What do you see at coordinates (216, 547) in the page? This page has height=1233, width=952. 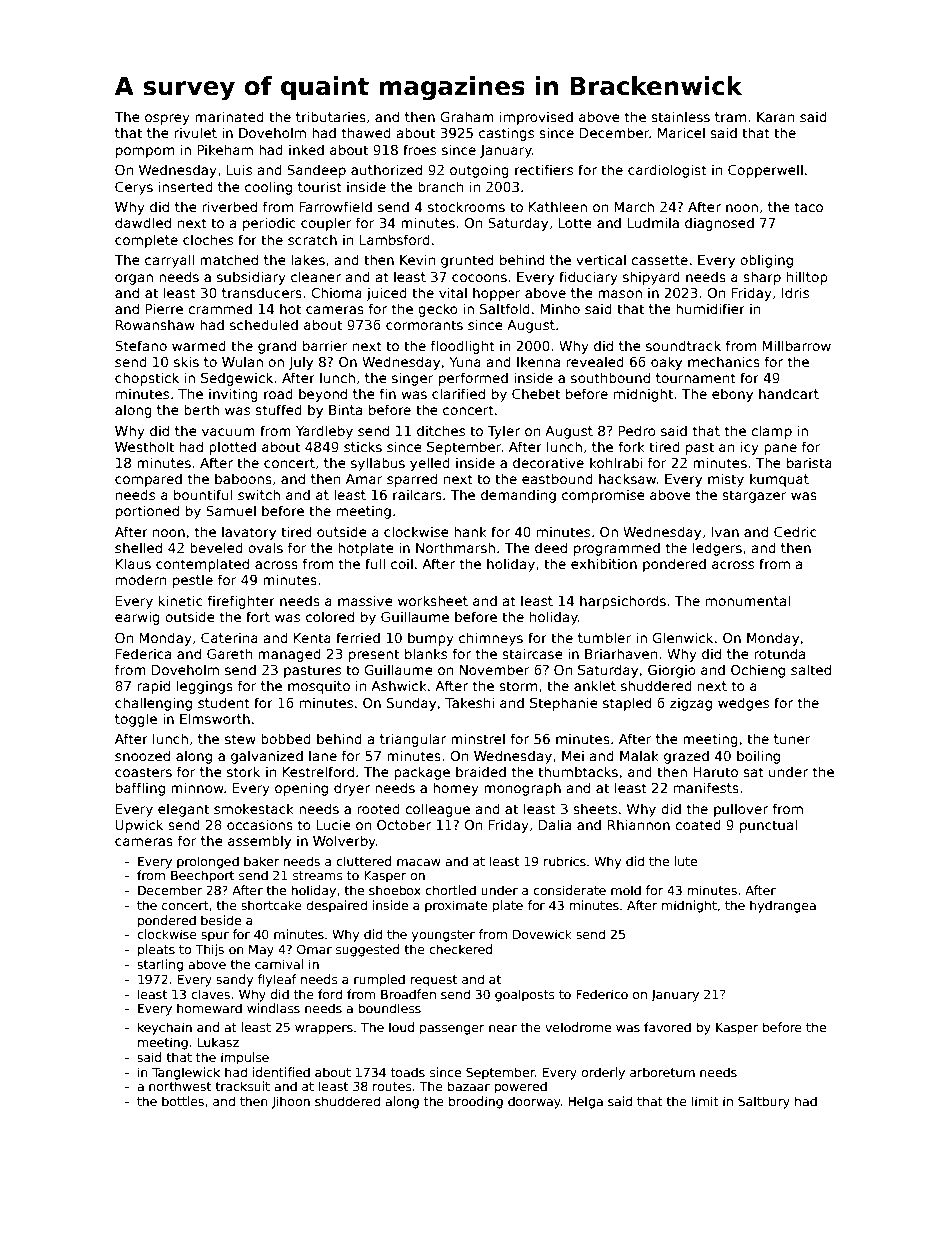 I see `beveled` at bounding box center [216, 547].
